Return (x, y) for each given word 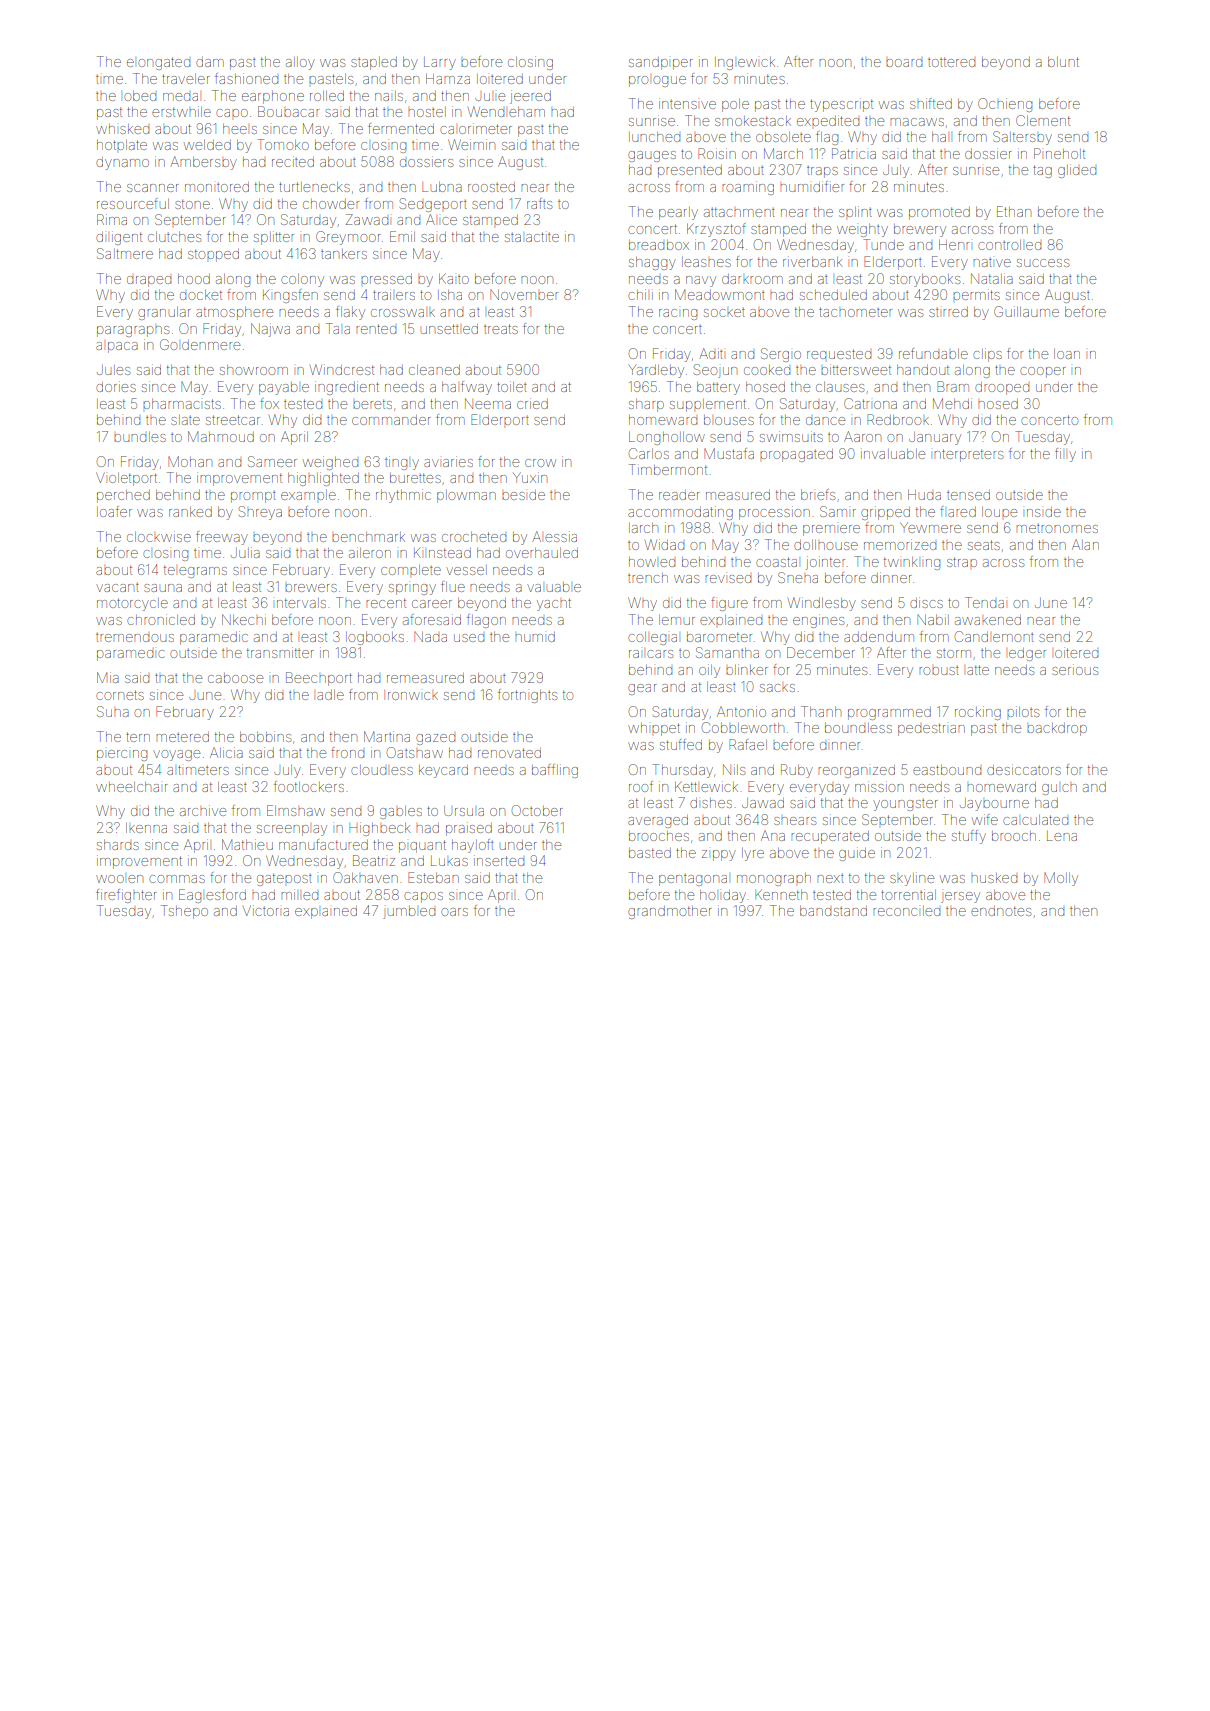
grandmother (670, 912)
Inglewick (746, 63)
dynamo (122, 163)
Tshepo (184, 912)
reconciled (906, 911)
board (904, 63)
